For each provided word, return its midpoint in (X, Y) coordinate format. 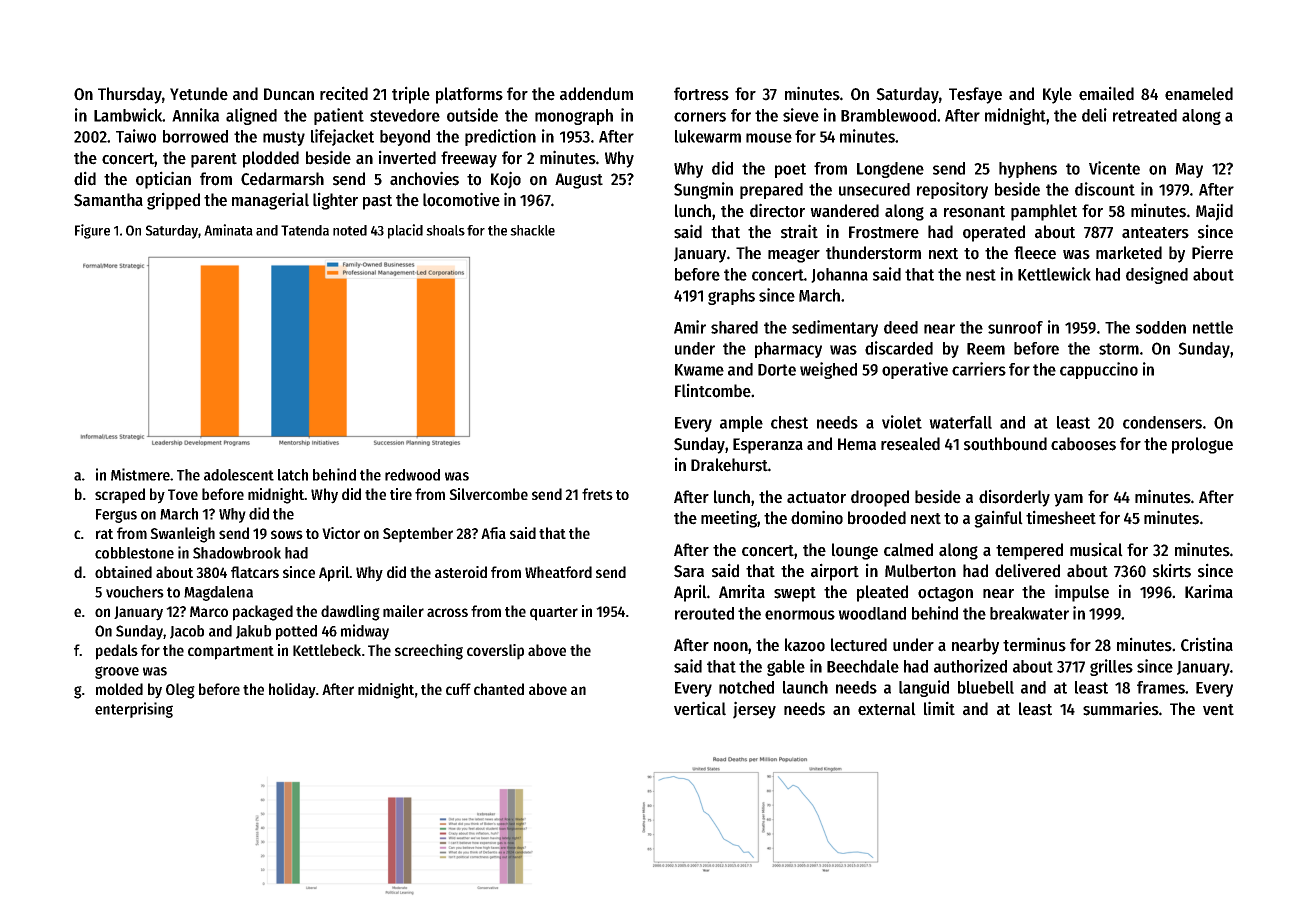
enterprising (134, 710)
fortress (701, 94)
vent (1218, 710)
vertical (700, 708)
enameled (1199, 94)
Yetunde (199, 94)
